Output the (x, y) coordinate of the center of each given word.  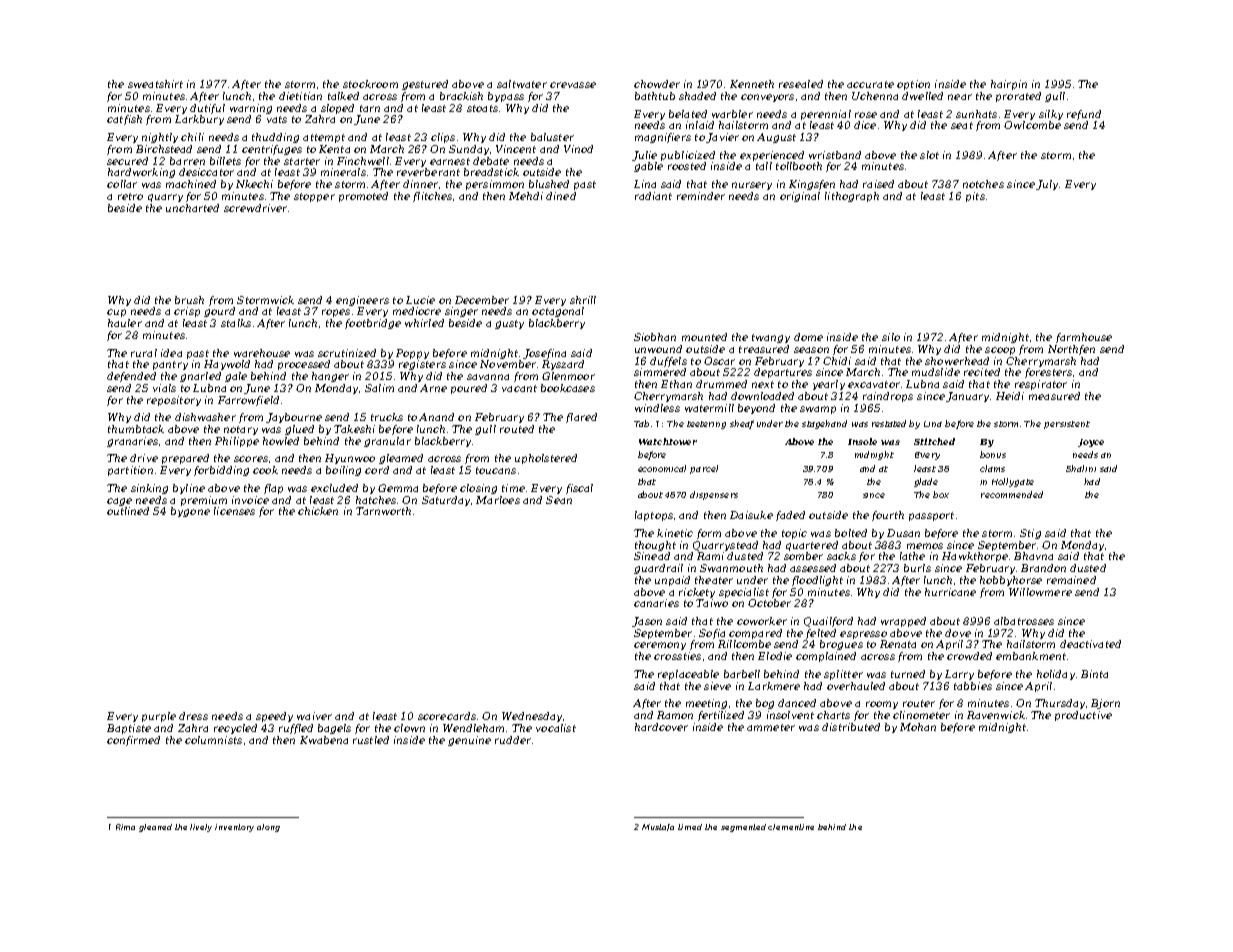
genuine (469, 741)
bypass (506, 97)
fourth (888, 516)
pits (975, 197)
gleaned (155, 828)
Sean (559, 500)
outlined (128, 511)
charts (833, 715)
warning (251, 109)
